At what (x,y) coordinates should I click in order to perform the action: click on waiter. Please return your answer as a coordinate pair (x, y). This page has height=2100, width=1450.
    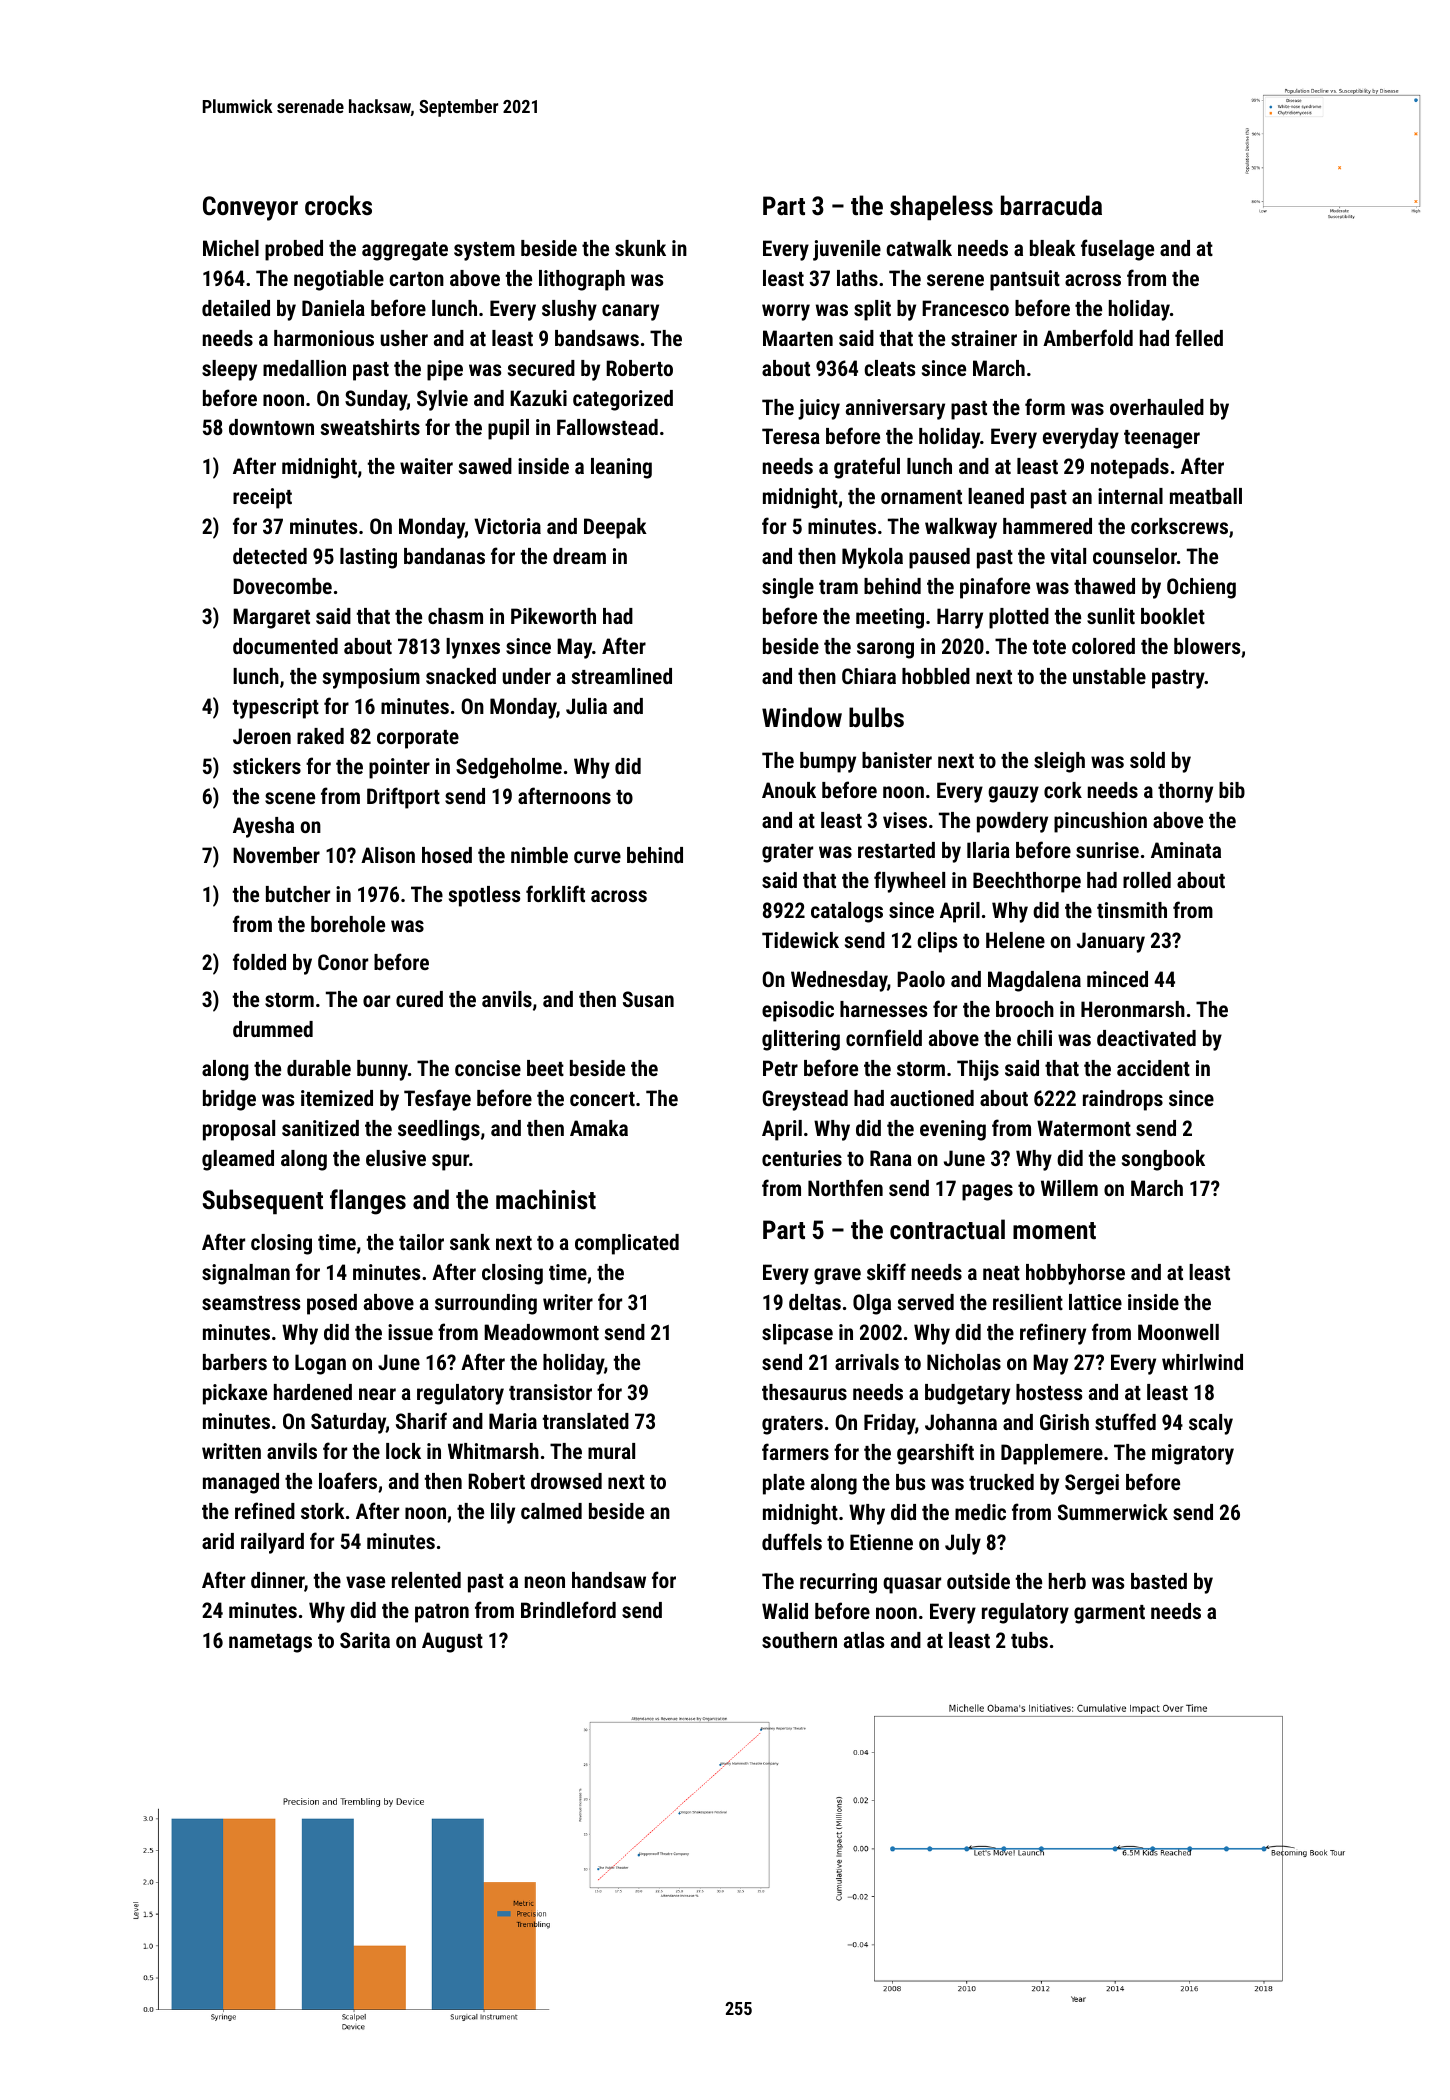
    Looking at the image, I should click on (426, 466).
